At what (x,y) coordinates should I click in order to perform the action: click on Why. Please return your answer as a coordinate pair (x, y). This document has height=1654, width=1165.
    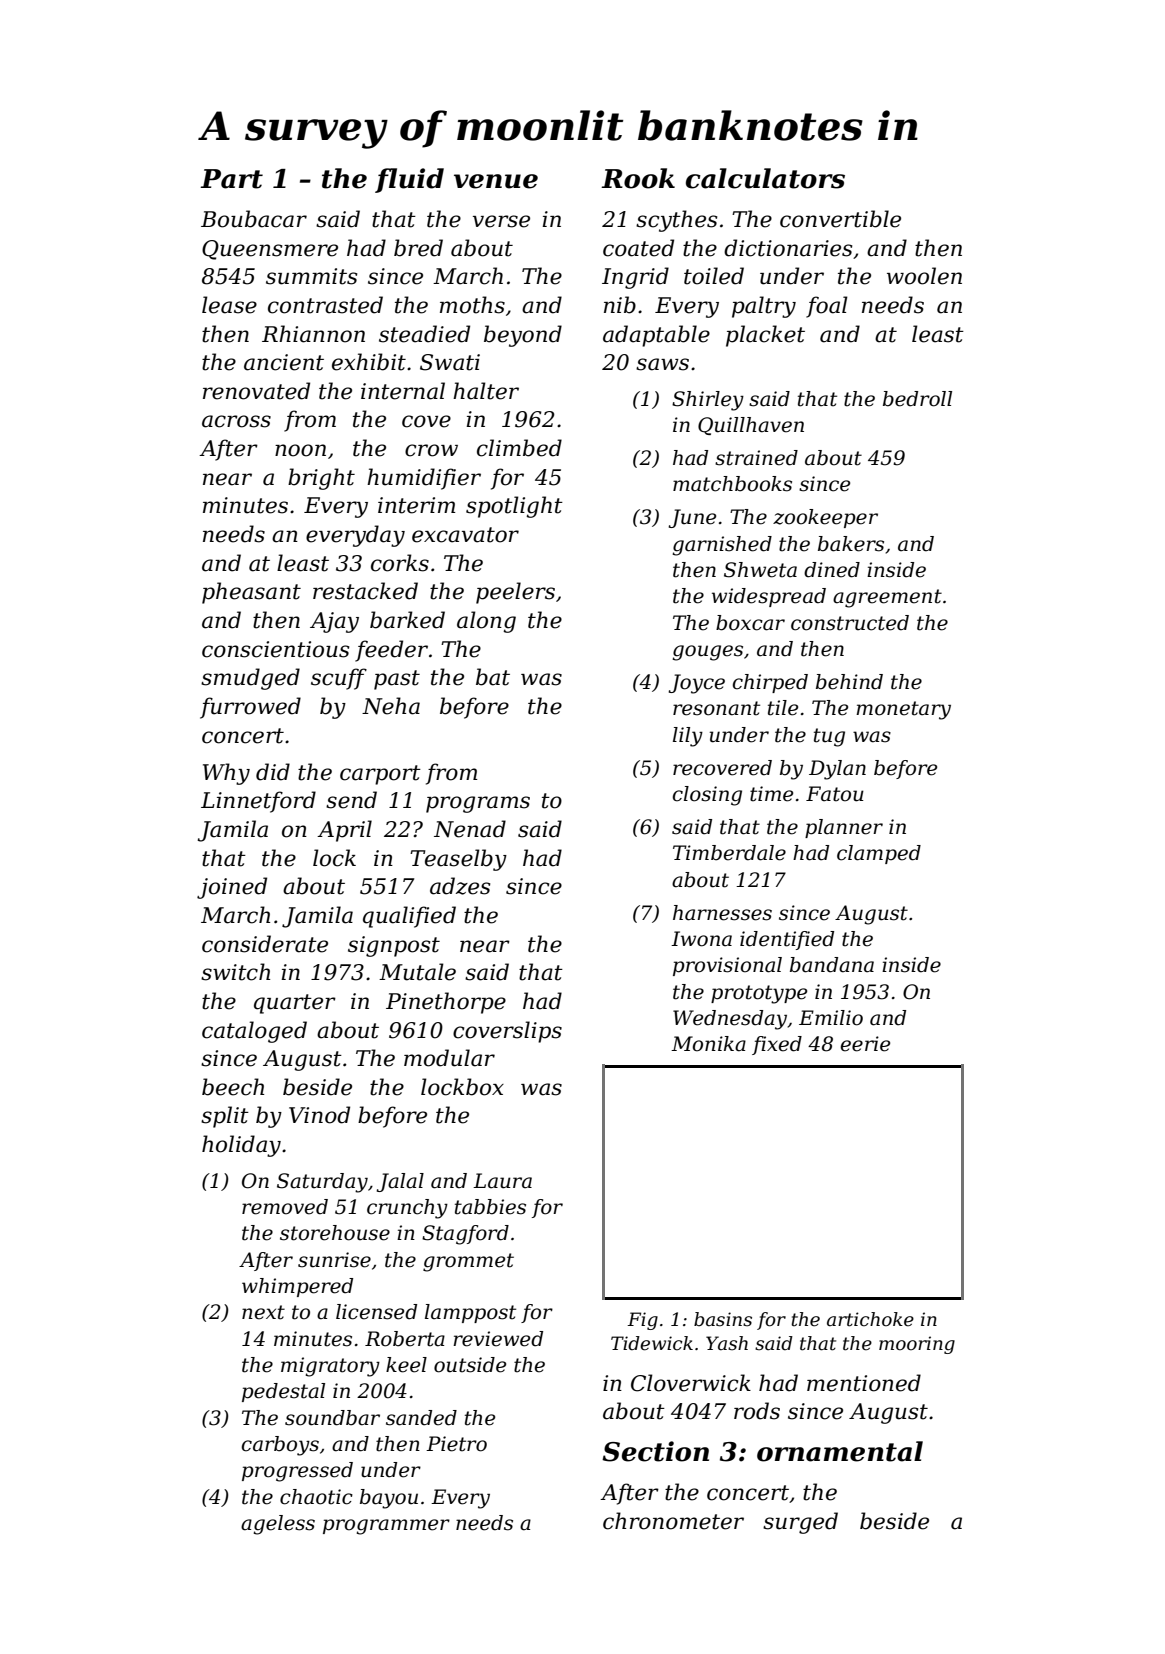
    Looking at the image, I should click on (226, 774).
